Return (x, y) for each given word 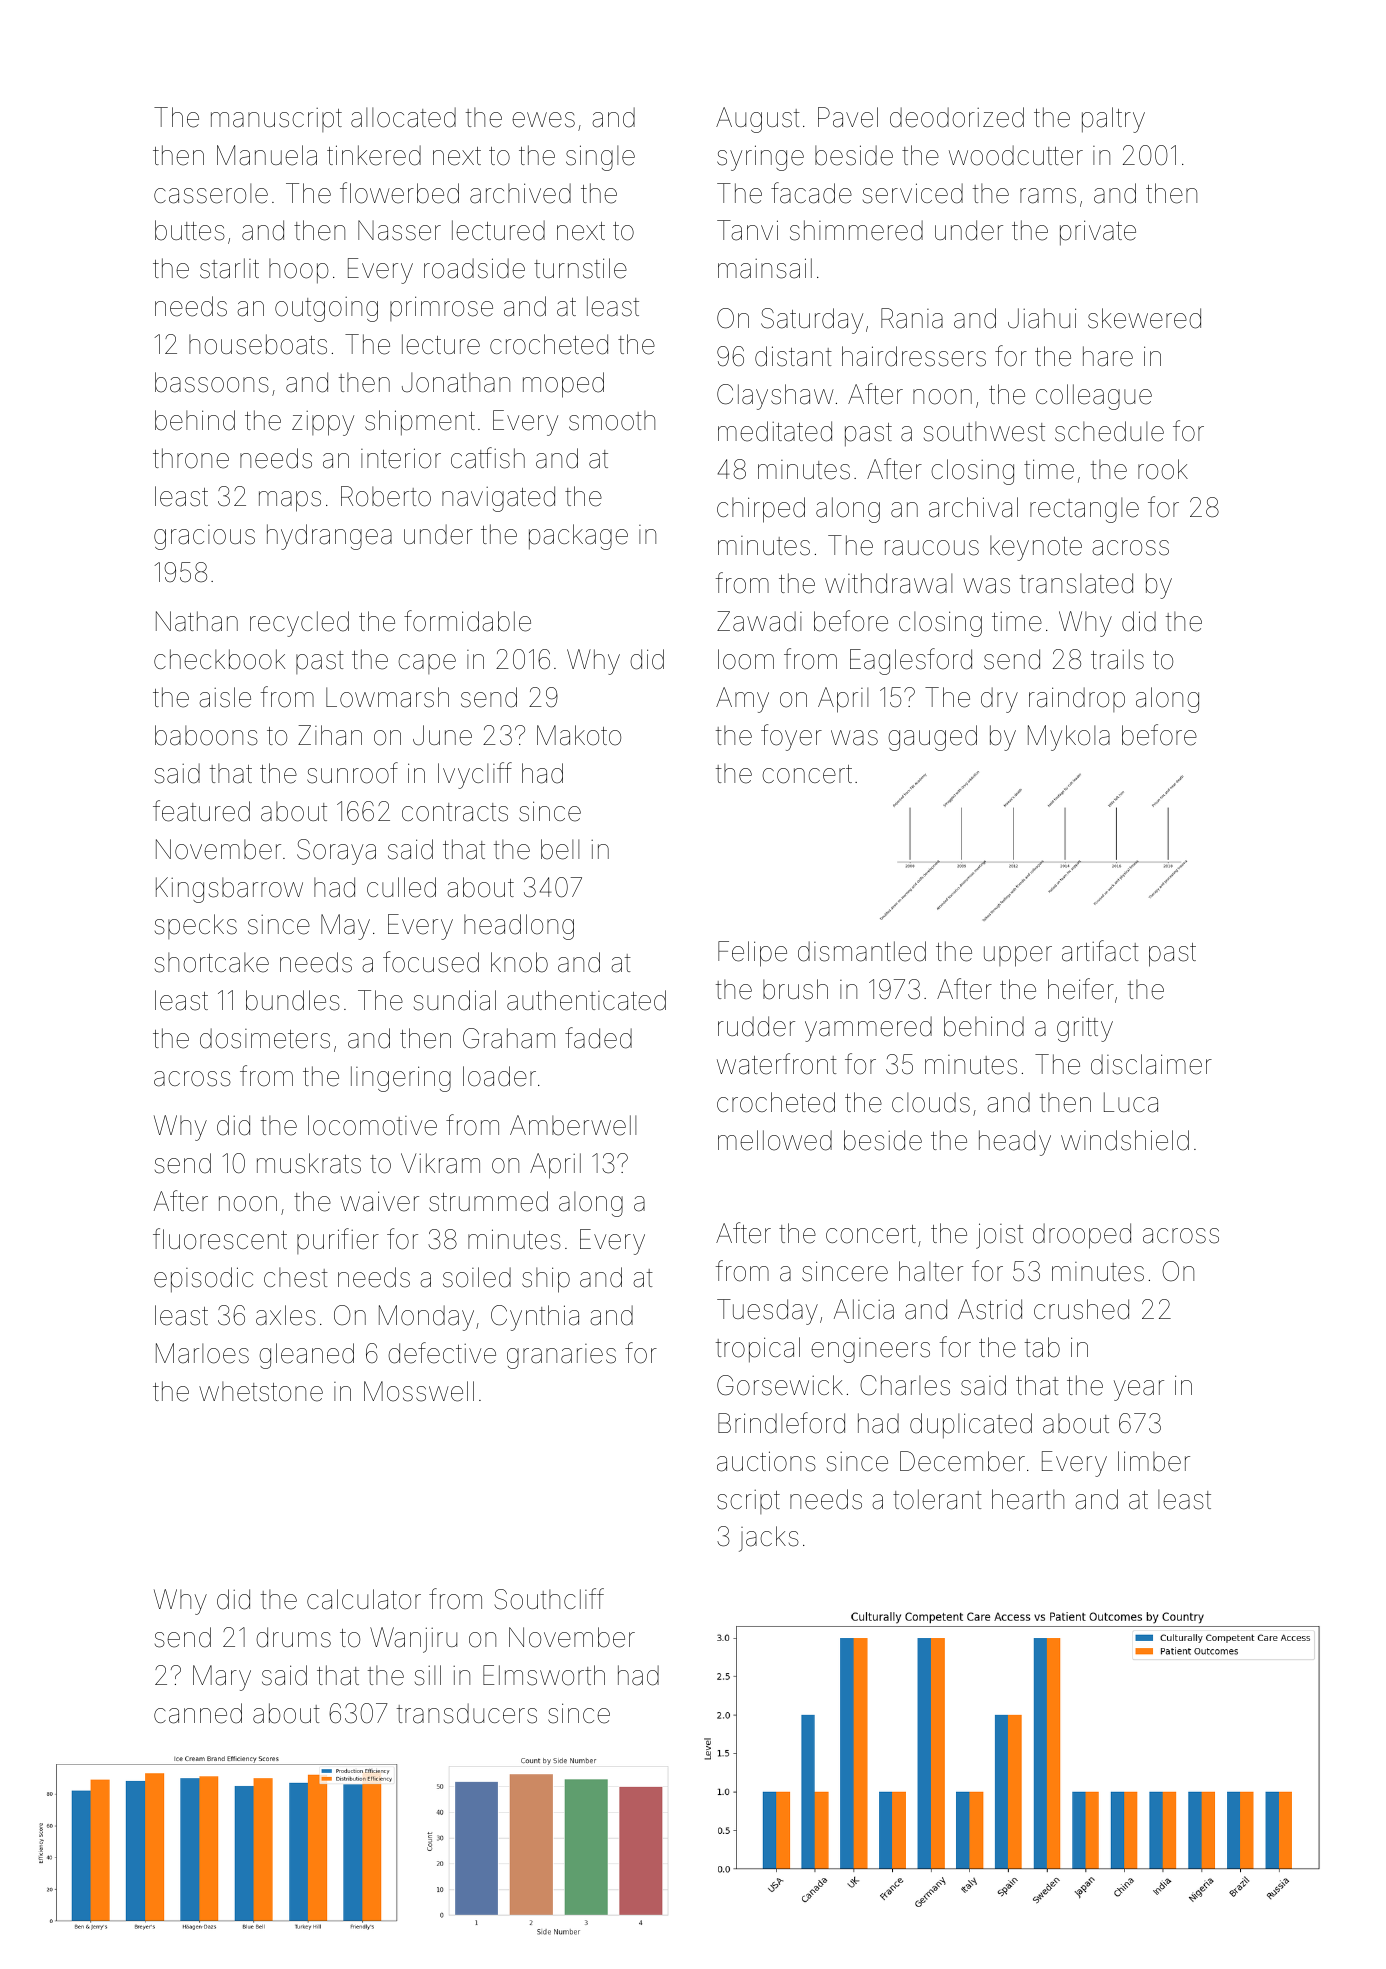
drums (293, 1637)
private (1098, 233)
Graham (509, 1038)
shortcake (212, 962)
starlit (229, 268)
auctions (766, 1461)
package (578, 537)
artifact (1100, 951)
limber (1154, 1461)
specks (196, 926)
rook (1163, 469)
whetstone (261, 1391)
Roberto (386, 496)
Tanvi (747, 230)
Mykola (1069, 738)
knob (519, 962)
